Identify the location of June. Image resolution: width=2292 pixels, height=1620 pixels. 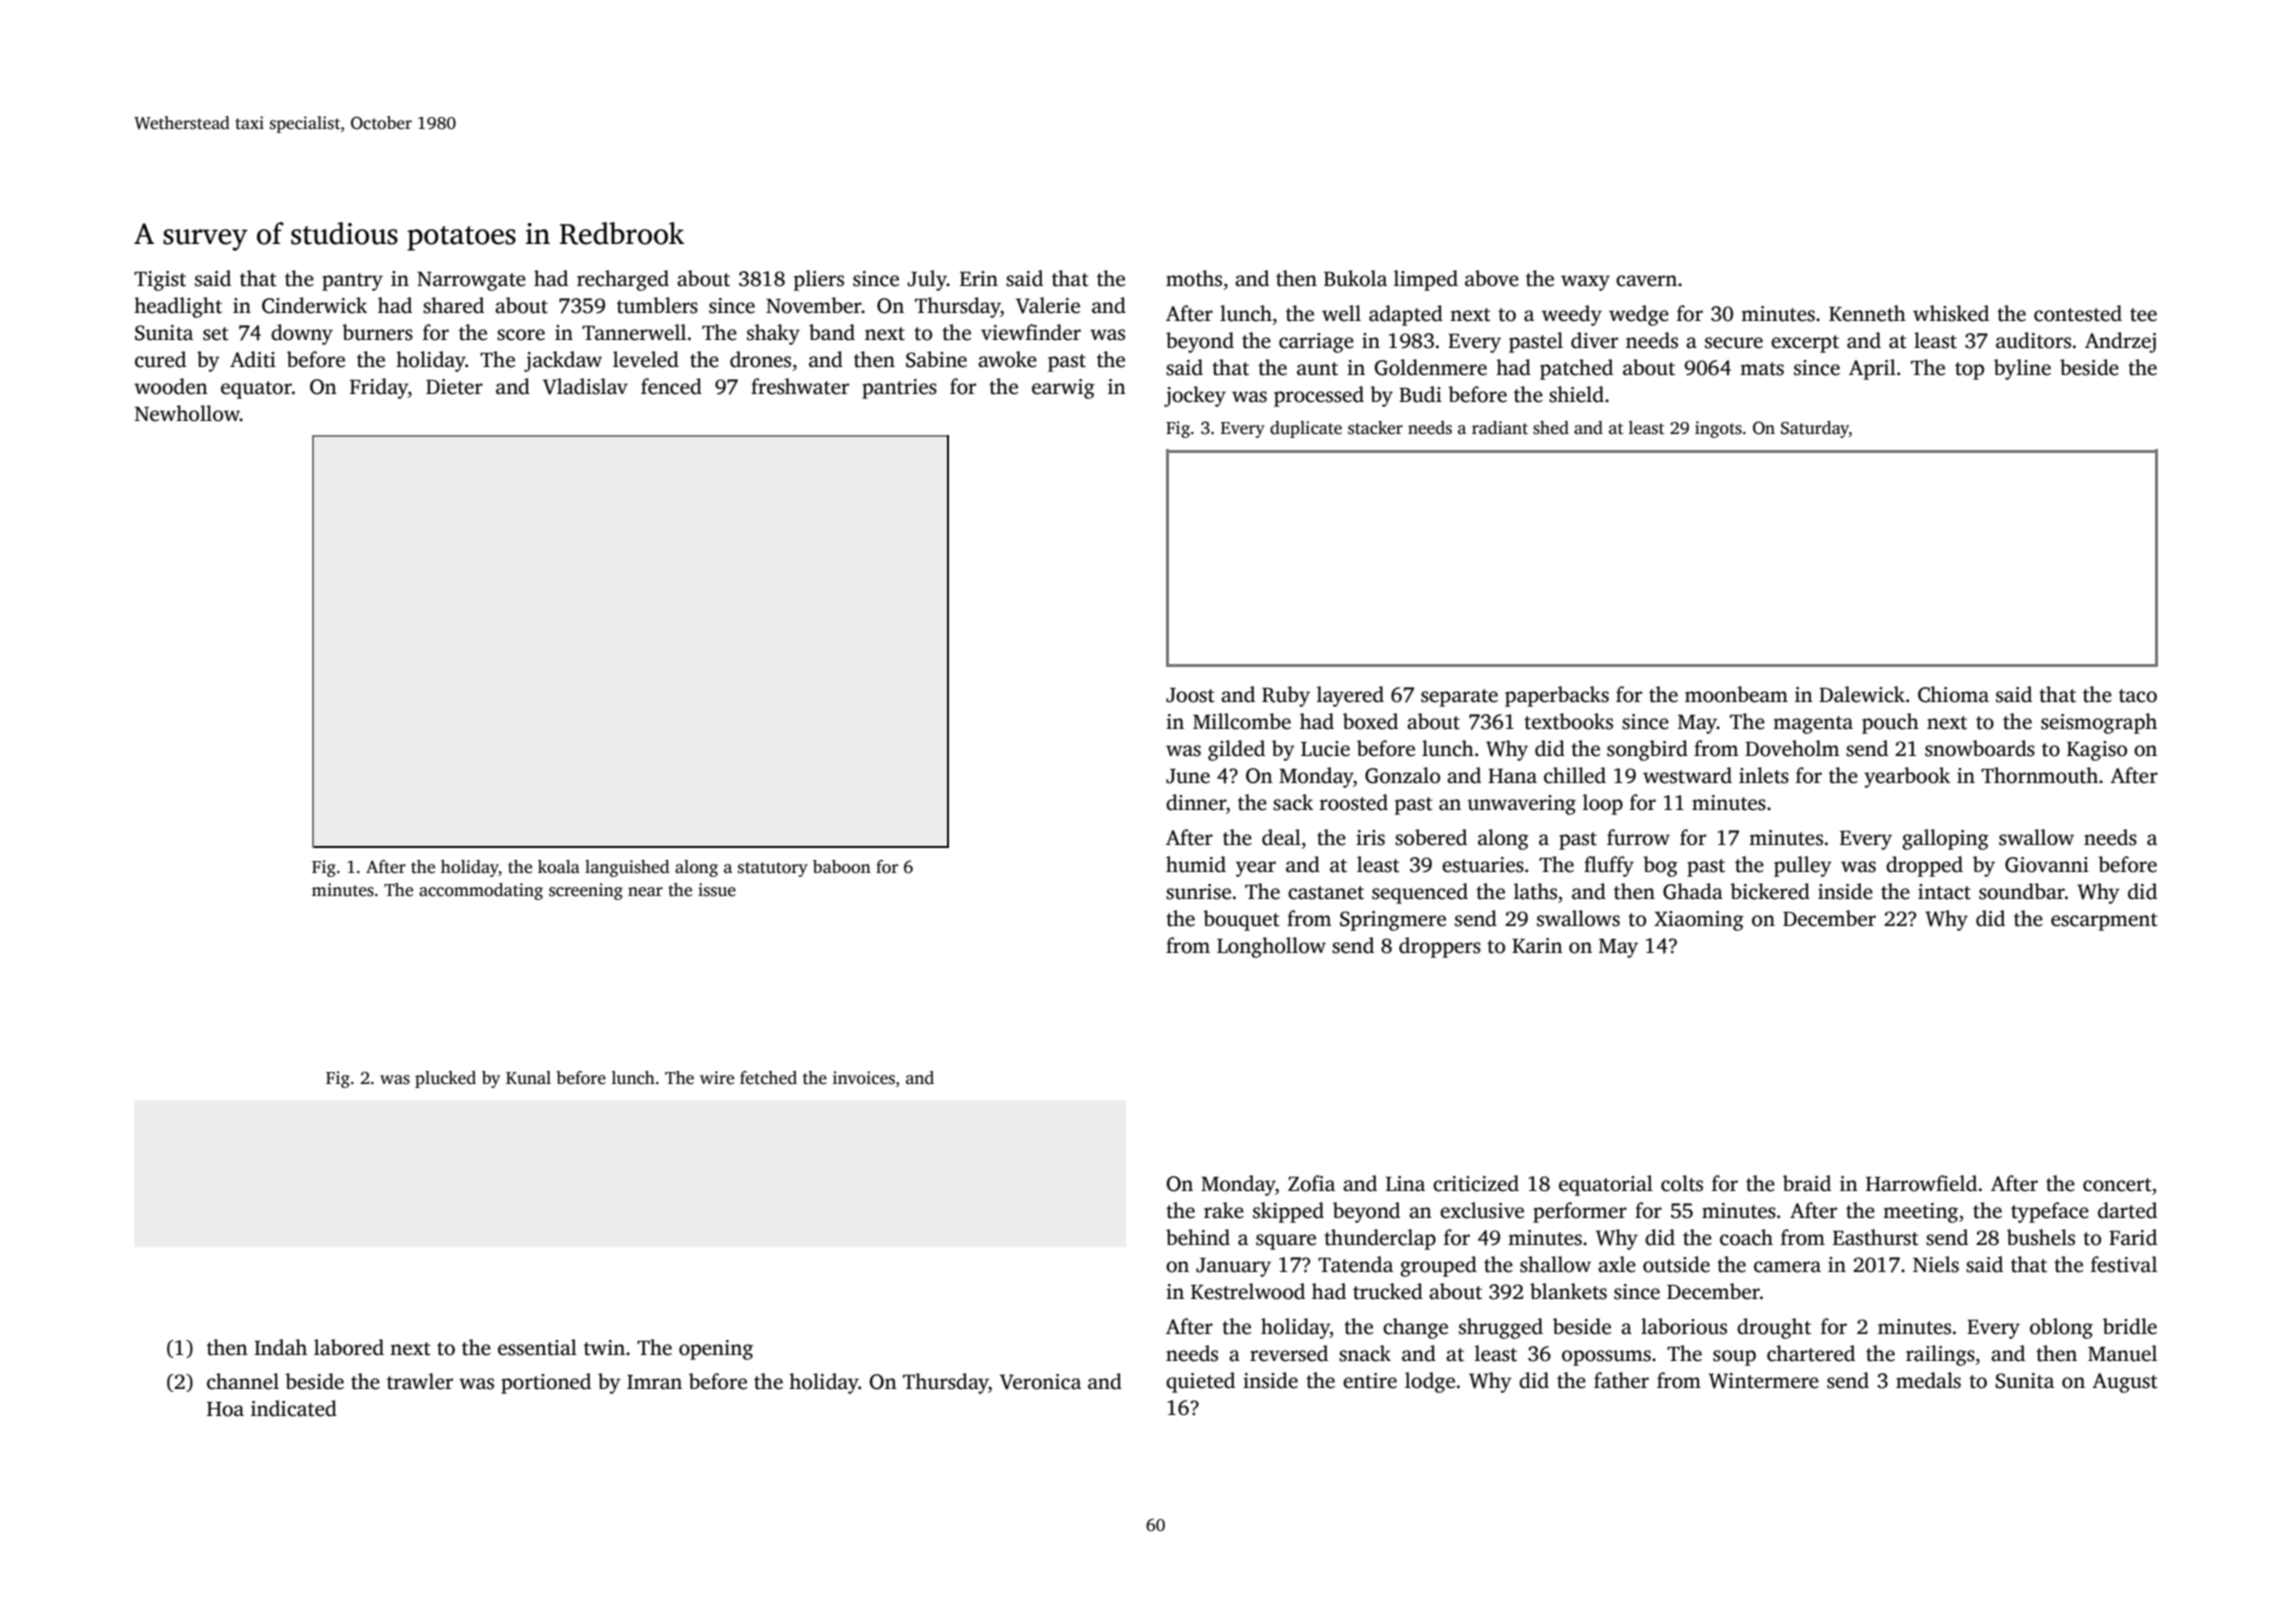
(1188, 776).
